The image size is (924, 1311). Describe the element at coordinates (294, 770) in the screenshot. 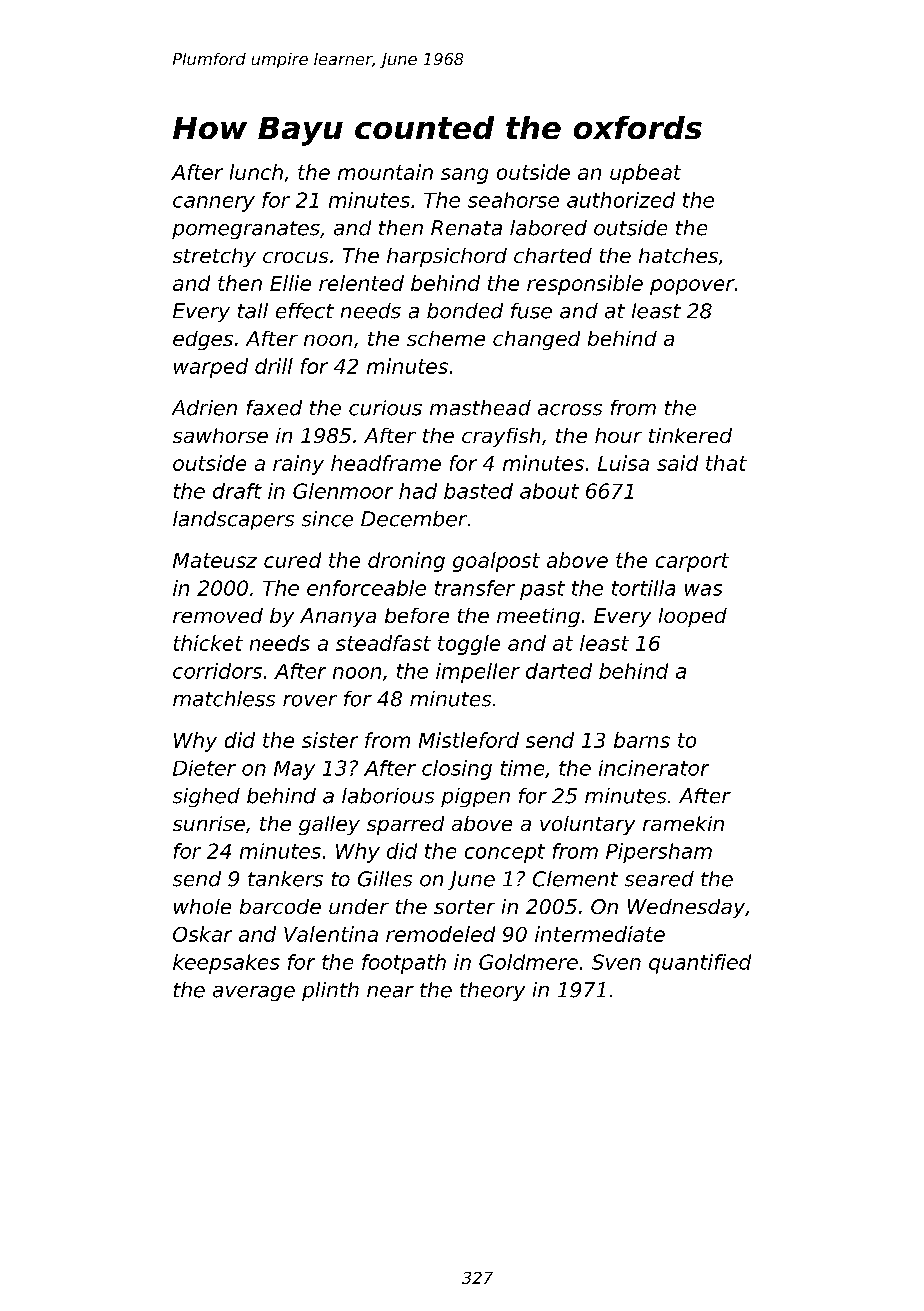

I see `May` at that location.
